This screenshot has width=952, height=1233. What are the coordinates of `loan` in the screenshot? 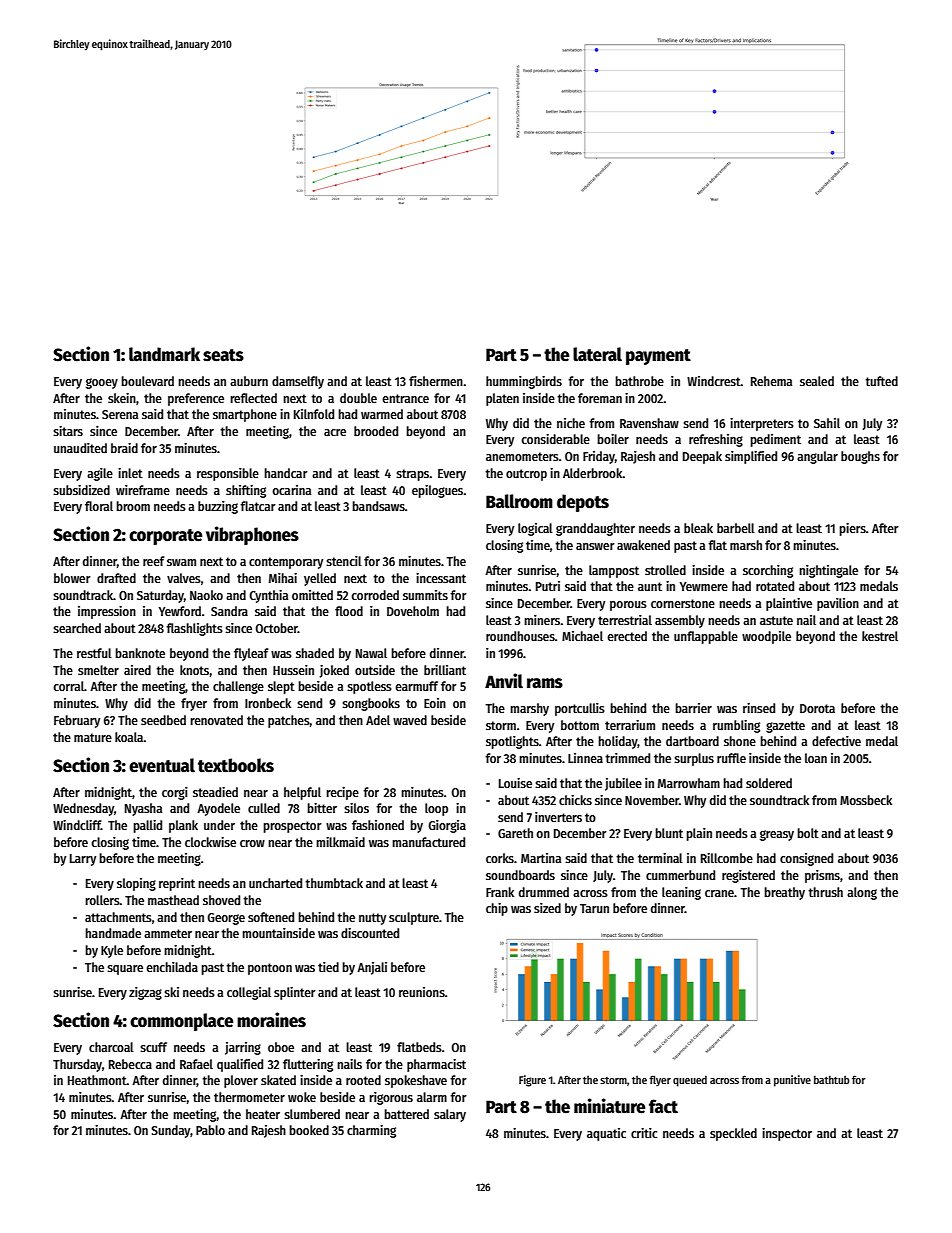 It's located at (816, 758).
